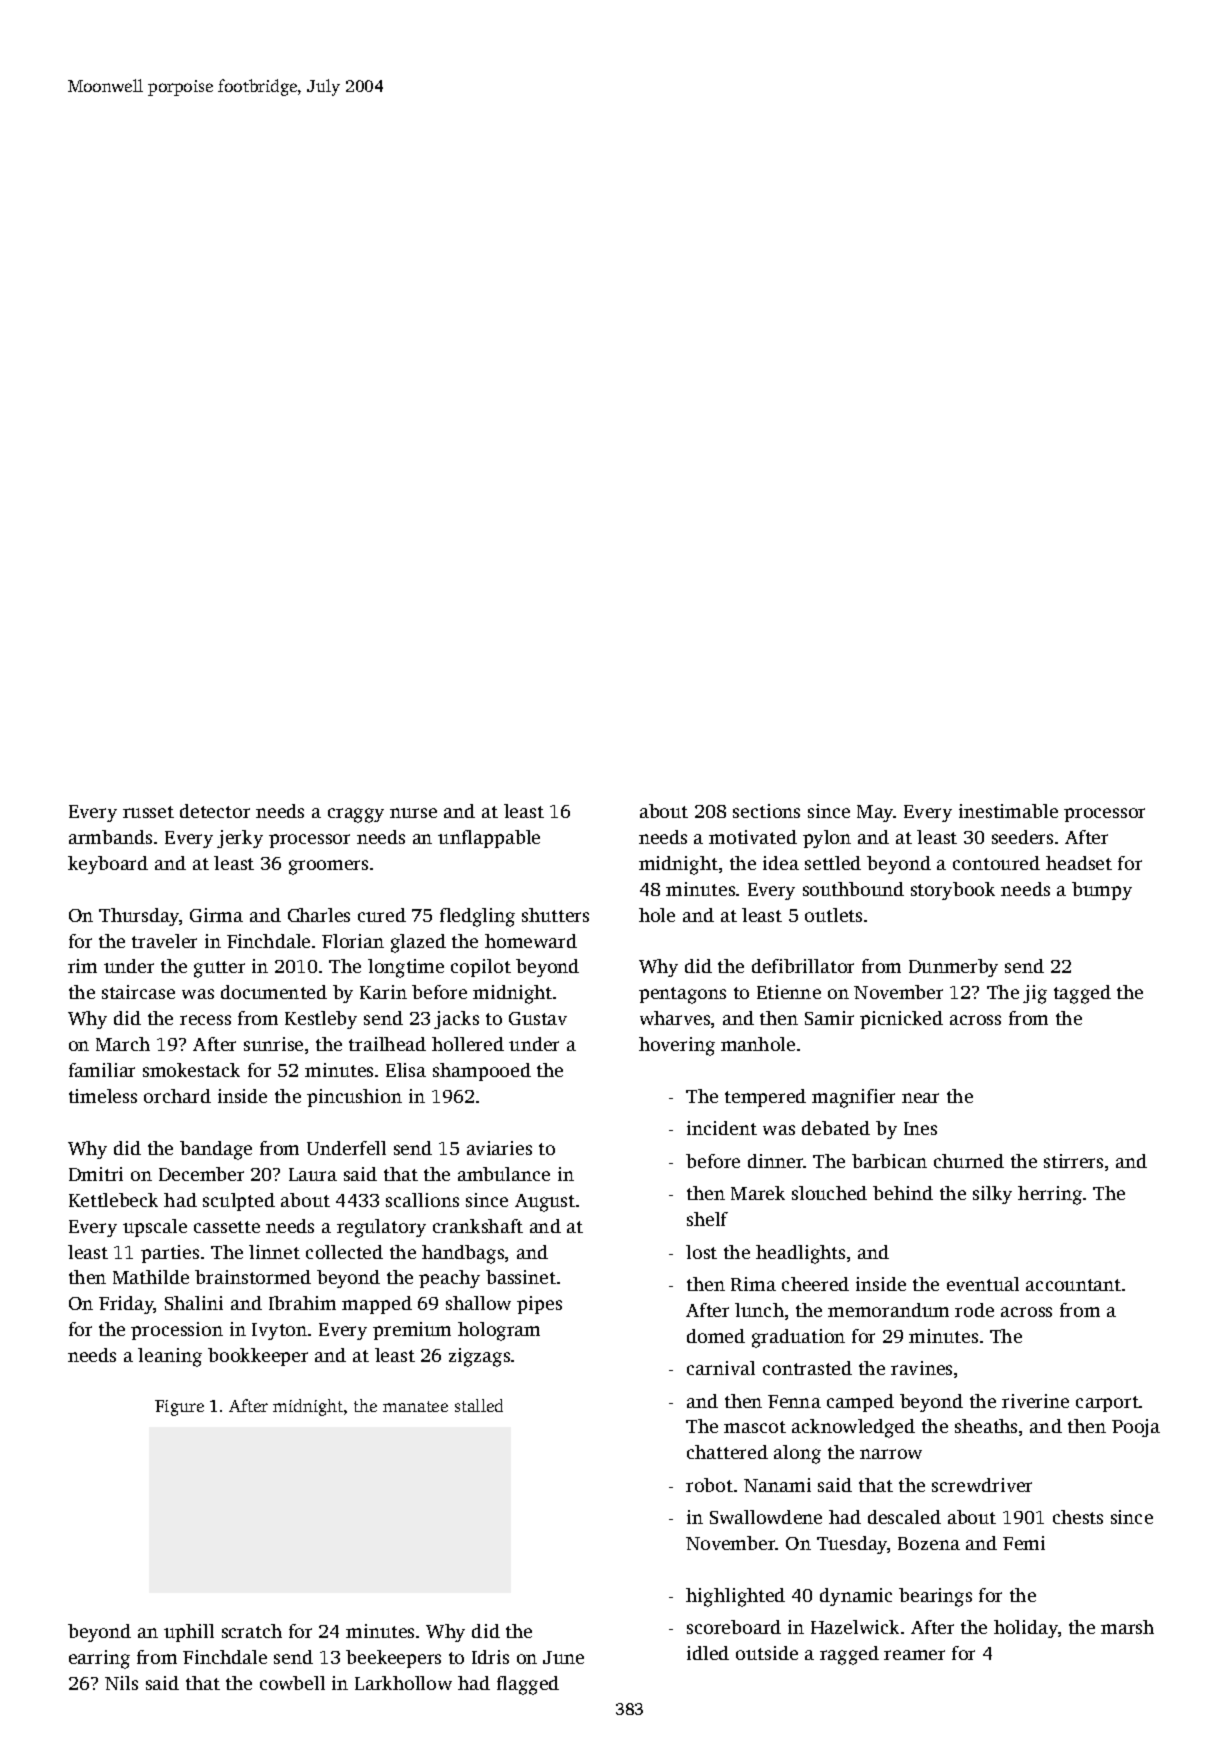 This screenshot has width=1231, height=1740. Describe the element at coordinates (499, 1331) in the screenshot. I see `hologram` at that location.
